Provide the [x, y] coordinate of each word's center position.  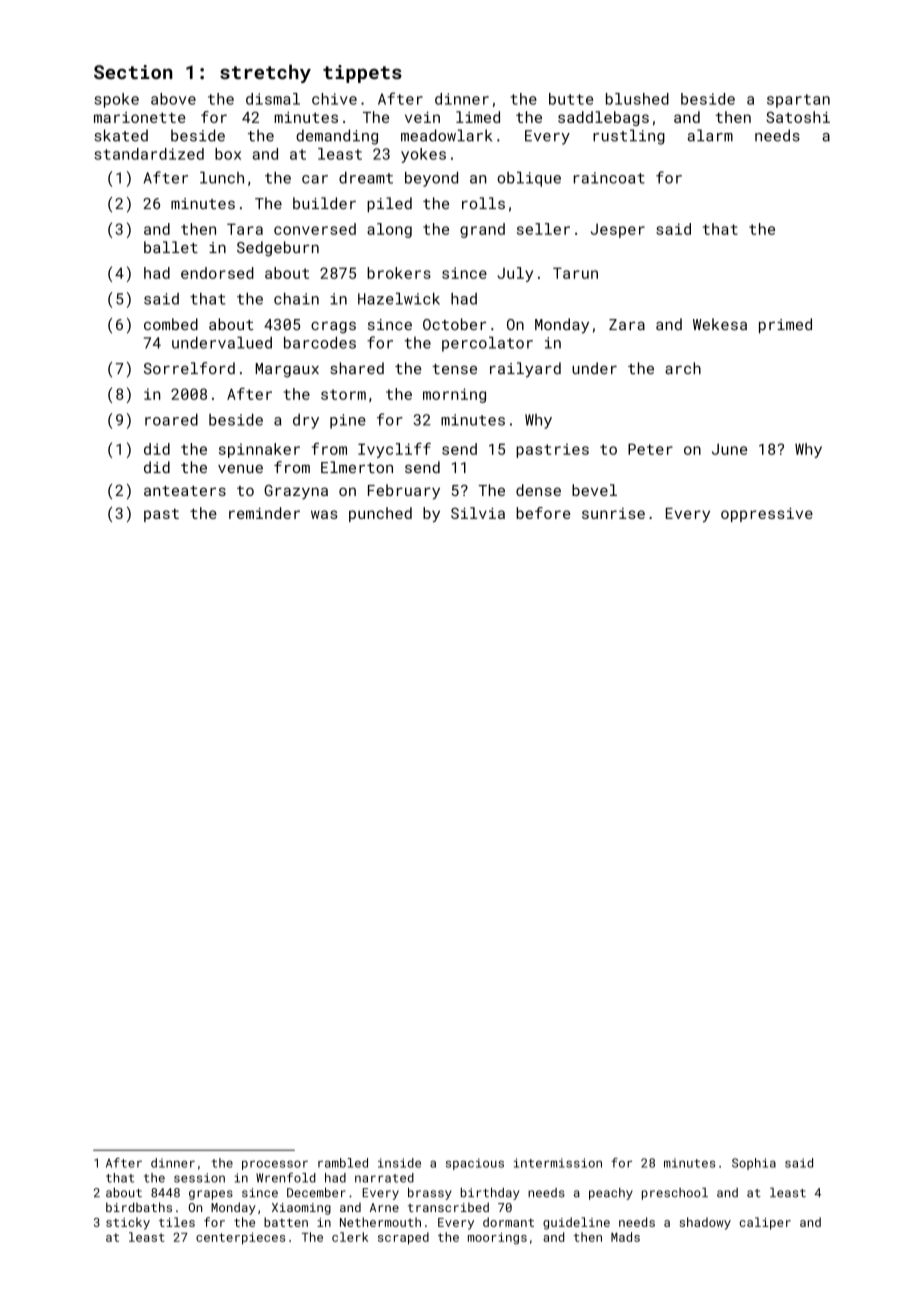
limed [478, 117]
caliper [765, 1223]
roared [171, 420]
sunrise [613, 513]
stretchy [265, 73]
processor [275, 1165]
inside [399, 1163]
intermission [558, 1163]
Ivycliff [394, 450]
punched [380, 514]
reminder [264, 513]
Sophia [754, 1164]
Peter [650, 449]
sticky [128, 1223]
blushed [637, 99]
